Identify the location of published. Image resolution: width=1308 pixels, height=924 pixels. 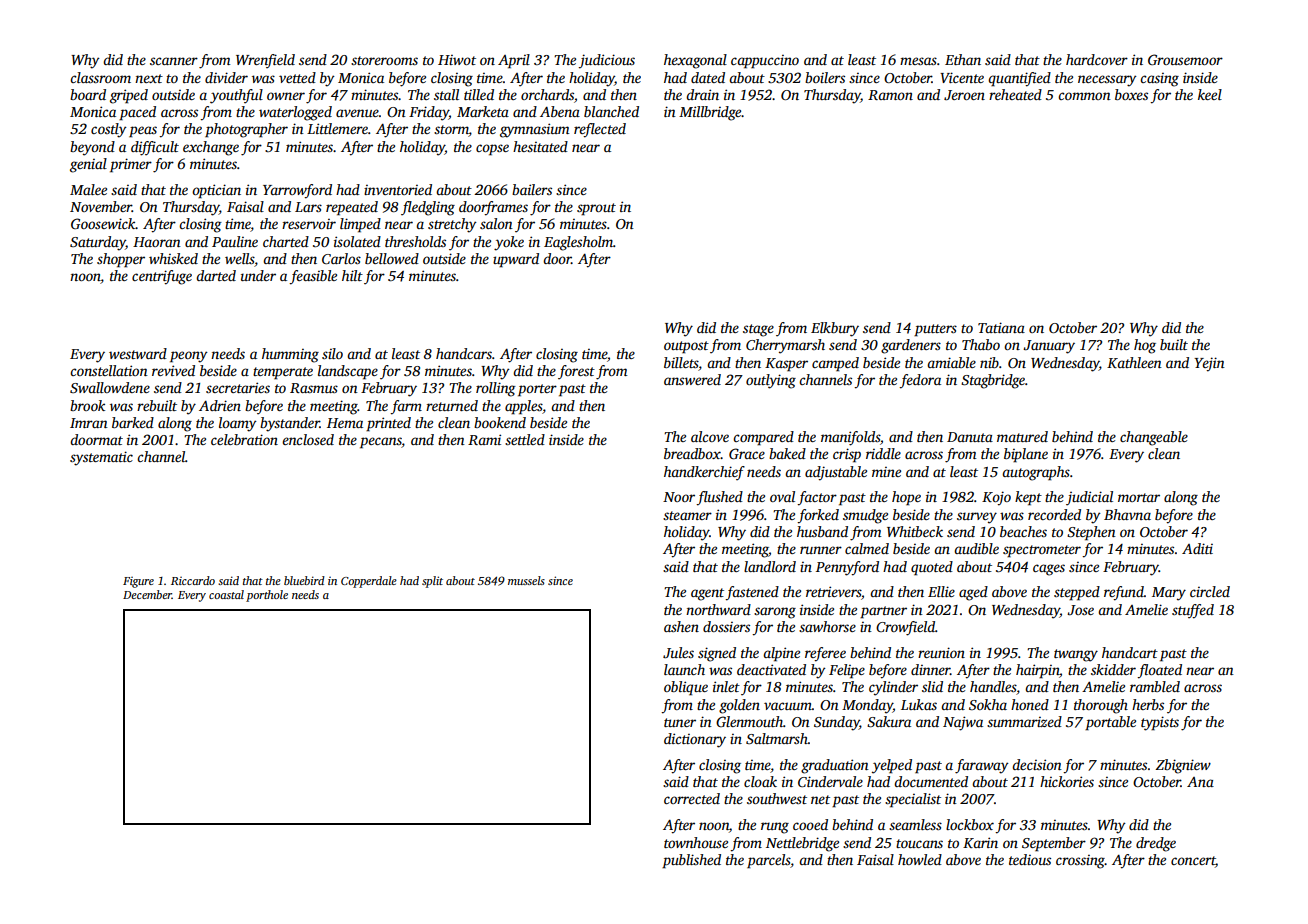
(691, 861).
